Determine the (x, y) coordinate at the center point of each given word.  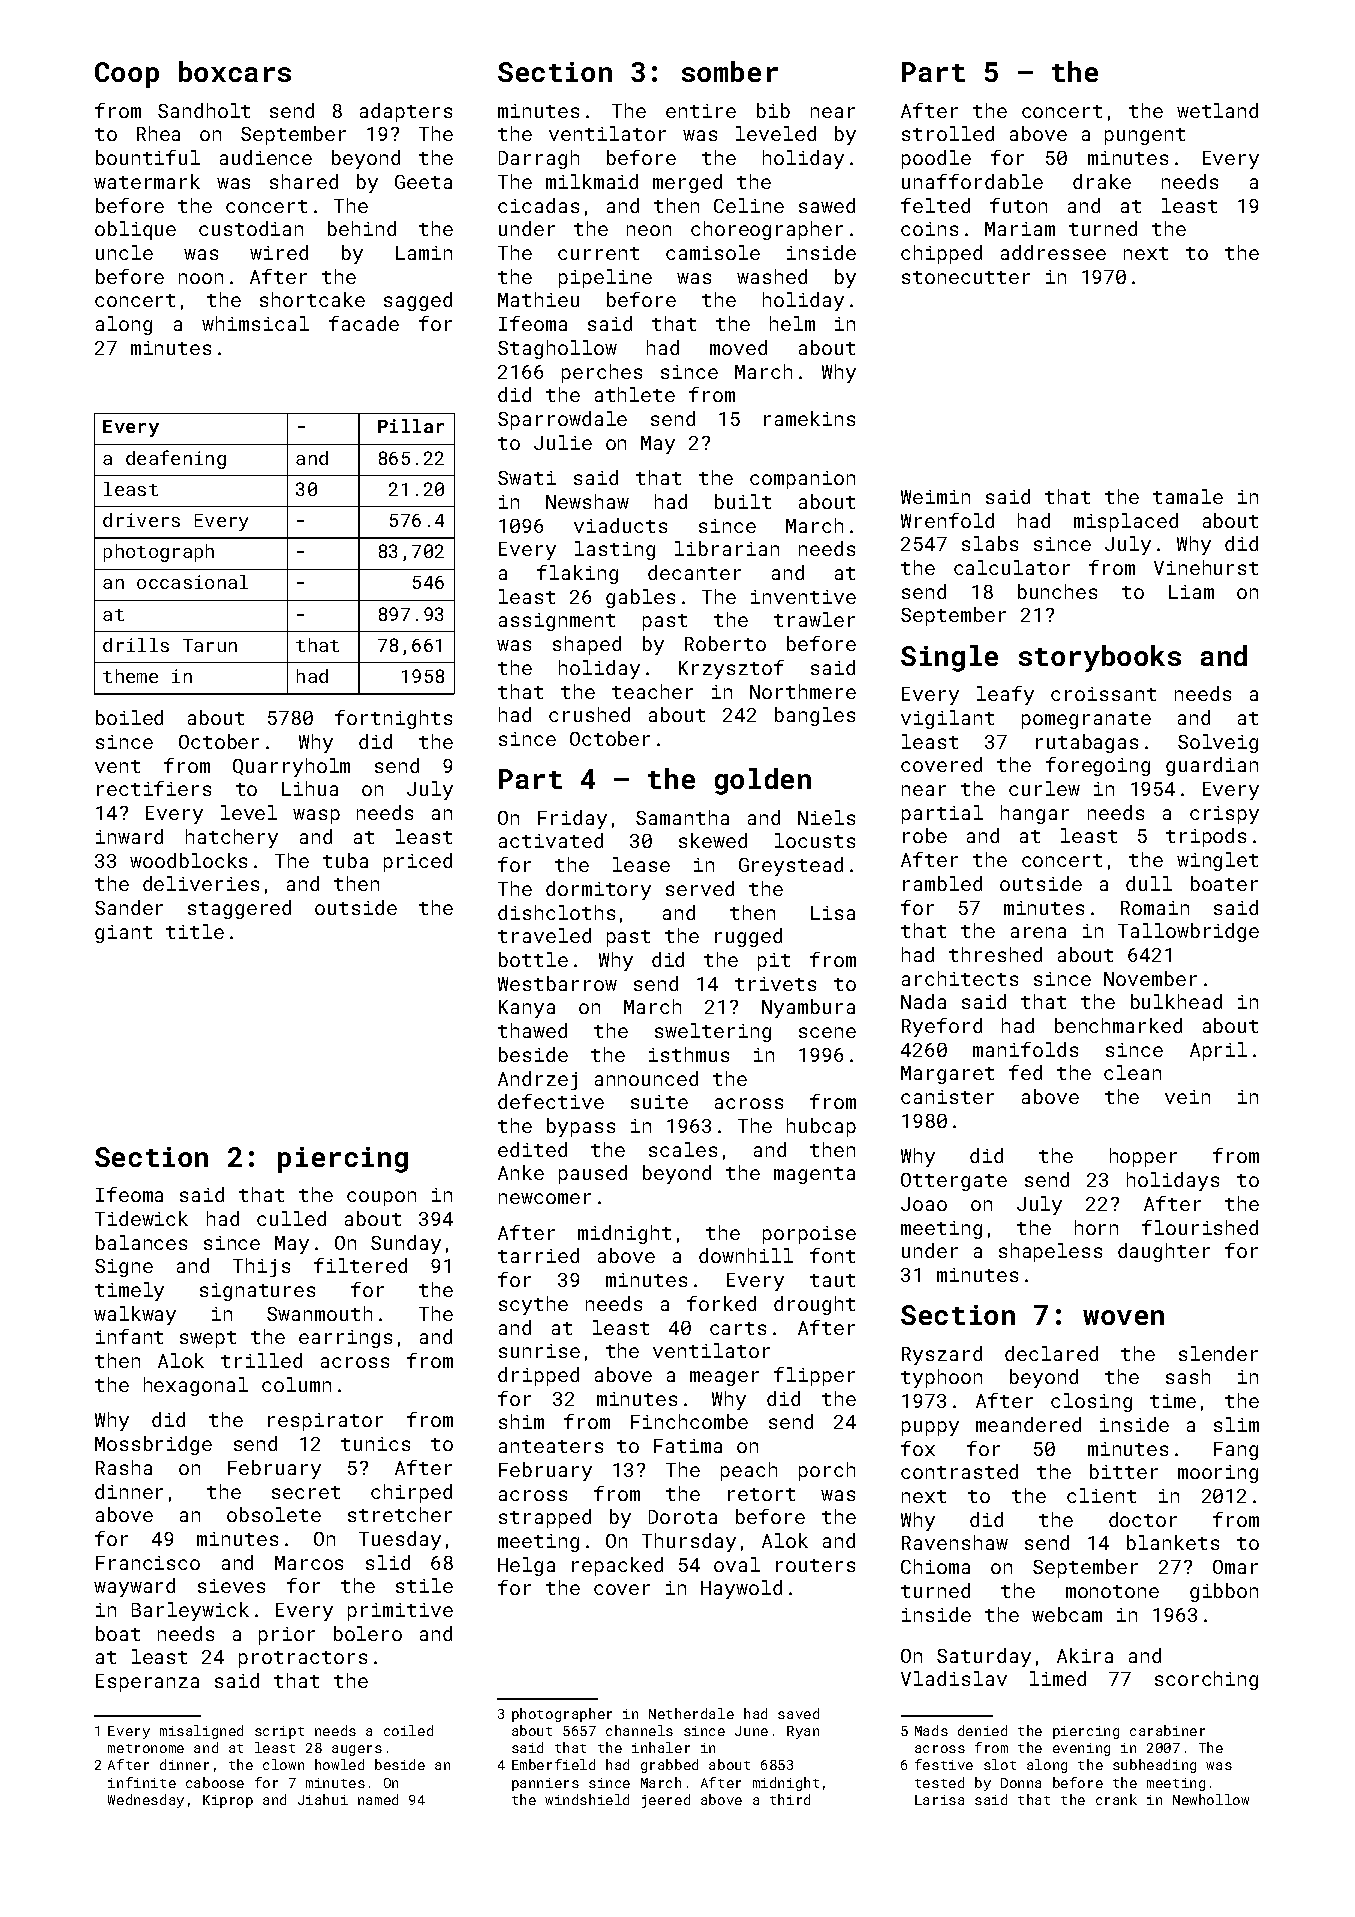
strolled (948, 133)
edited (532, 1149)
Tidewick (141, 1218)
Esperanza (147, 1683)
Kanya (527, 1009)
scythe (533, 1305)
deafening (176, 459)
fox (918, 1448)
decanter (694, 572)
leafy (1005, 695)
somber (730, 71)
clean (1132, 1072)
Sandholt (204, 110)
